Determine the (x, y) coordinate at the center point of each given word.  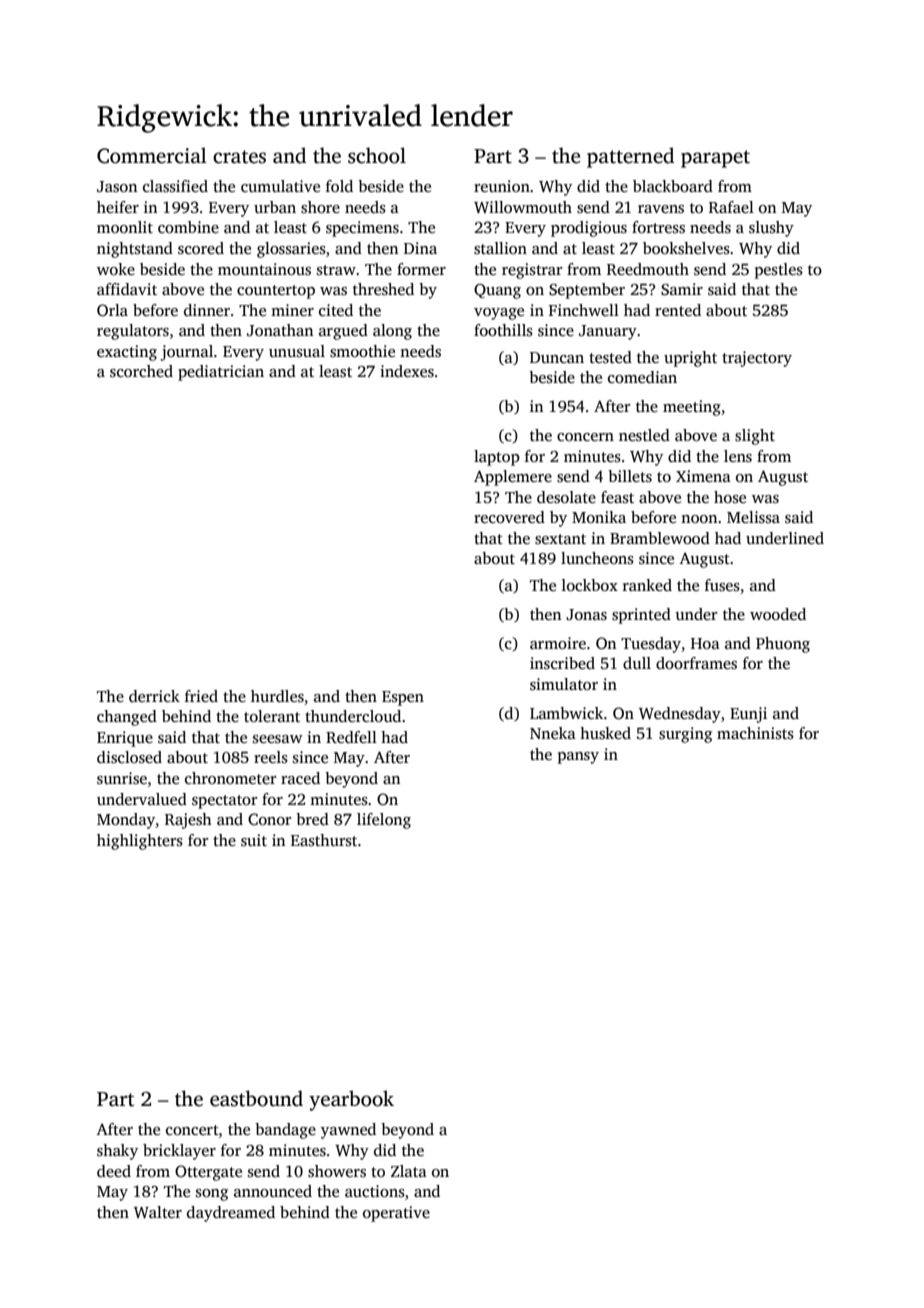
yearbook (351, 1100)
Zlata (409, 1171)
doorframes (696, 663)
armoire (558, 643)
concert (192, 1130)
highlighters (140, 842)
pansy (578, 758)
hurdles (277, 696)
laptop (497, 458)
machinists (755, 733)
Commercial (152, 155)
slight (755, 437)
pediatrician (221, 373)
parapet (715, 159)
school (377, 155)
